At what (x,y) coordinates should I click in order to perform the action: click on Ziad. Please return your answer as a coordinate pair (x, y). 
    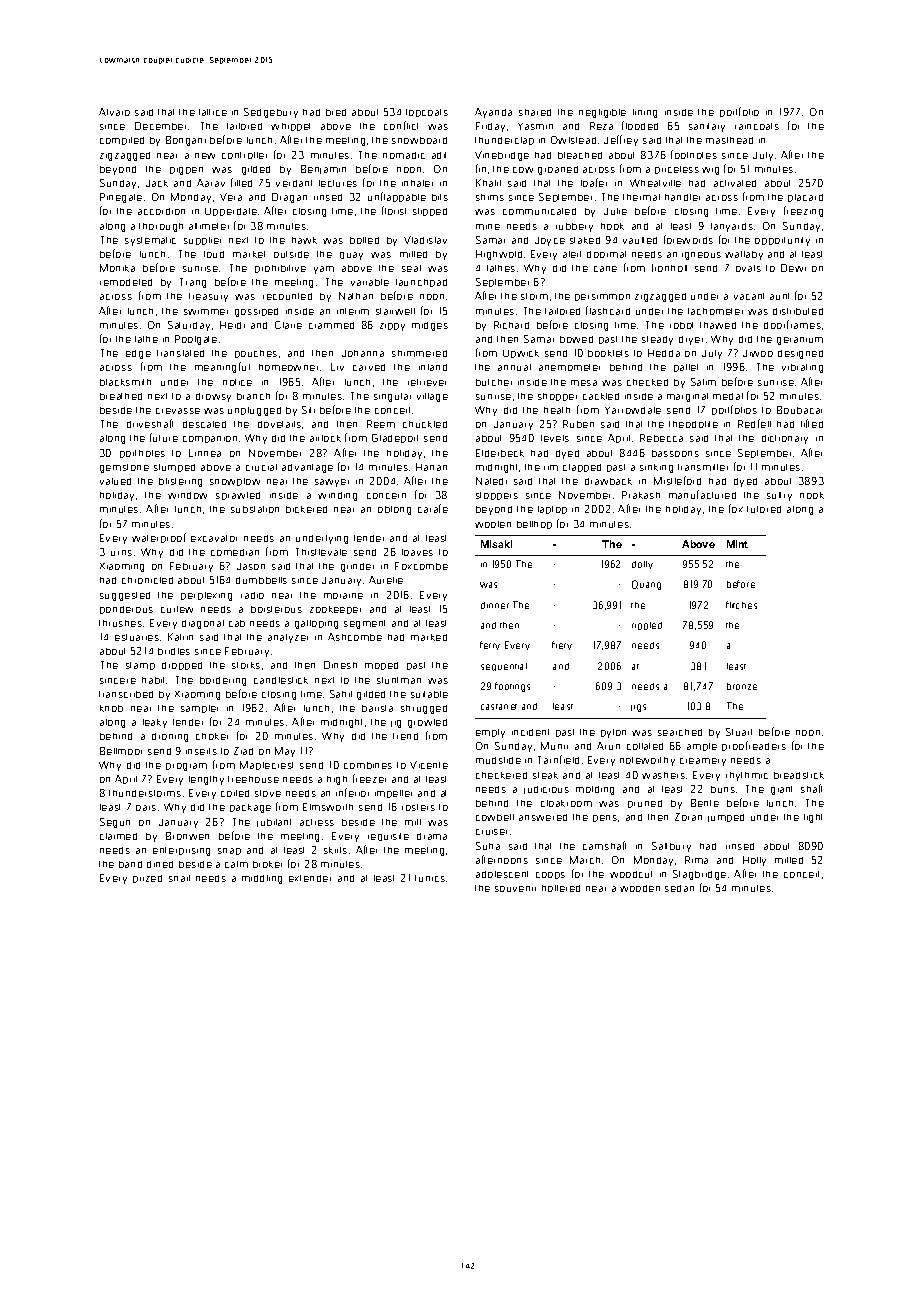
    Looking at the image, I should click on (243, 751).
